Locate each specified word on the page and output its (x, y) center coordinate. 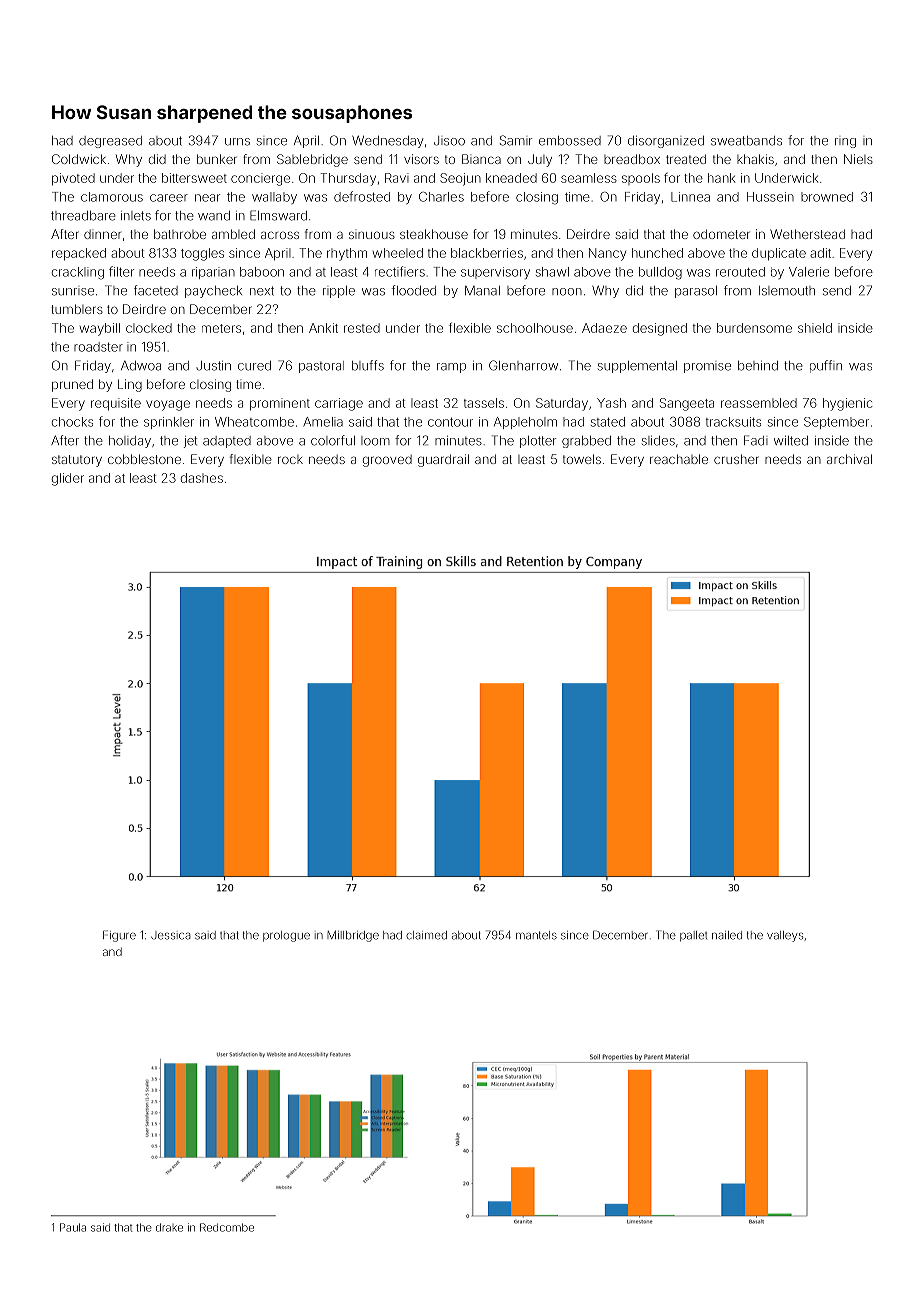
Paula (73, 1227)
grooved (387, 461)
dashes (202, 478)
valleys (785, 936)
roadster (98, 347)
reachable (679, 459)
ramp (451, 368)
